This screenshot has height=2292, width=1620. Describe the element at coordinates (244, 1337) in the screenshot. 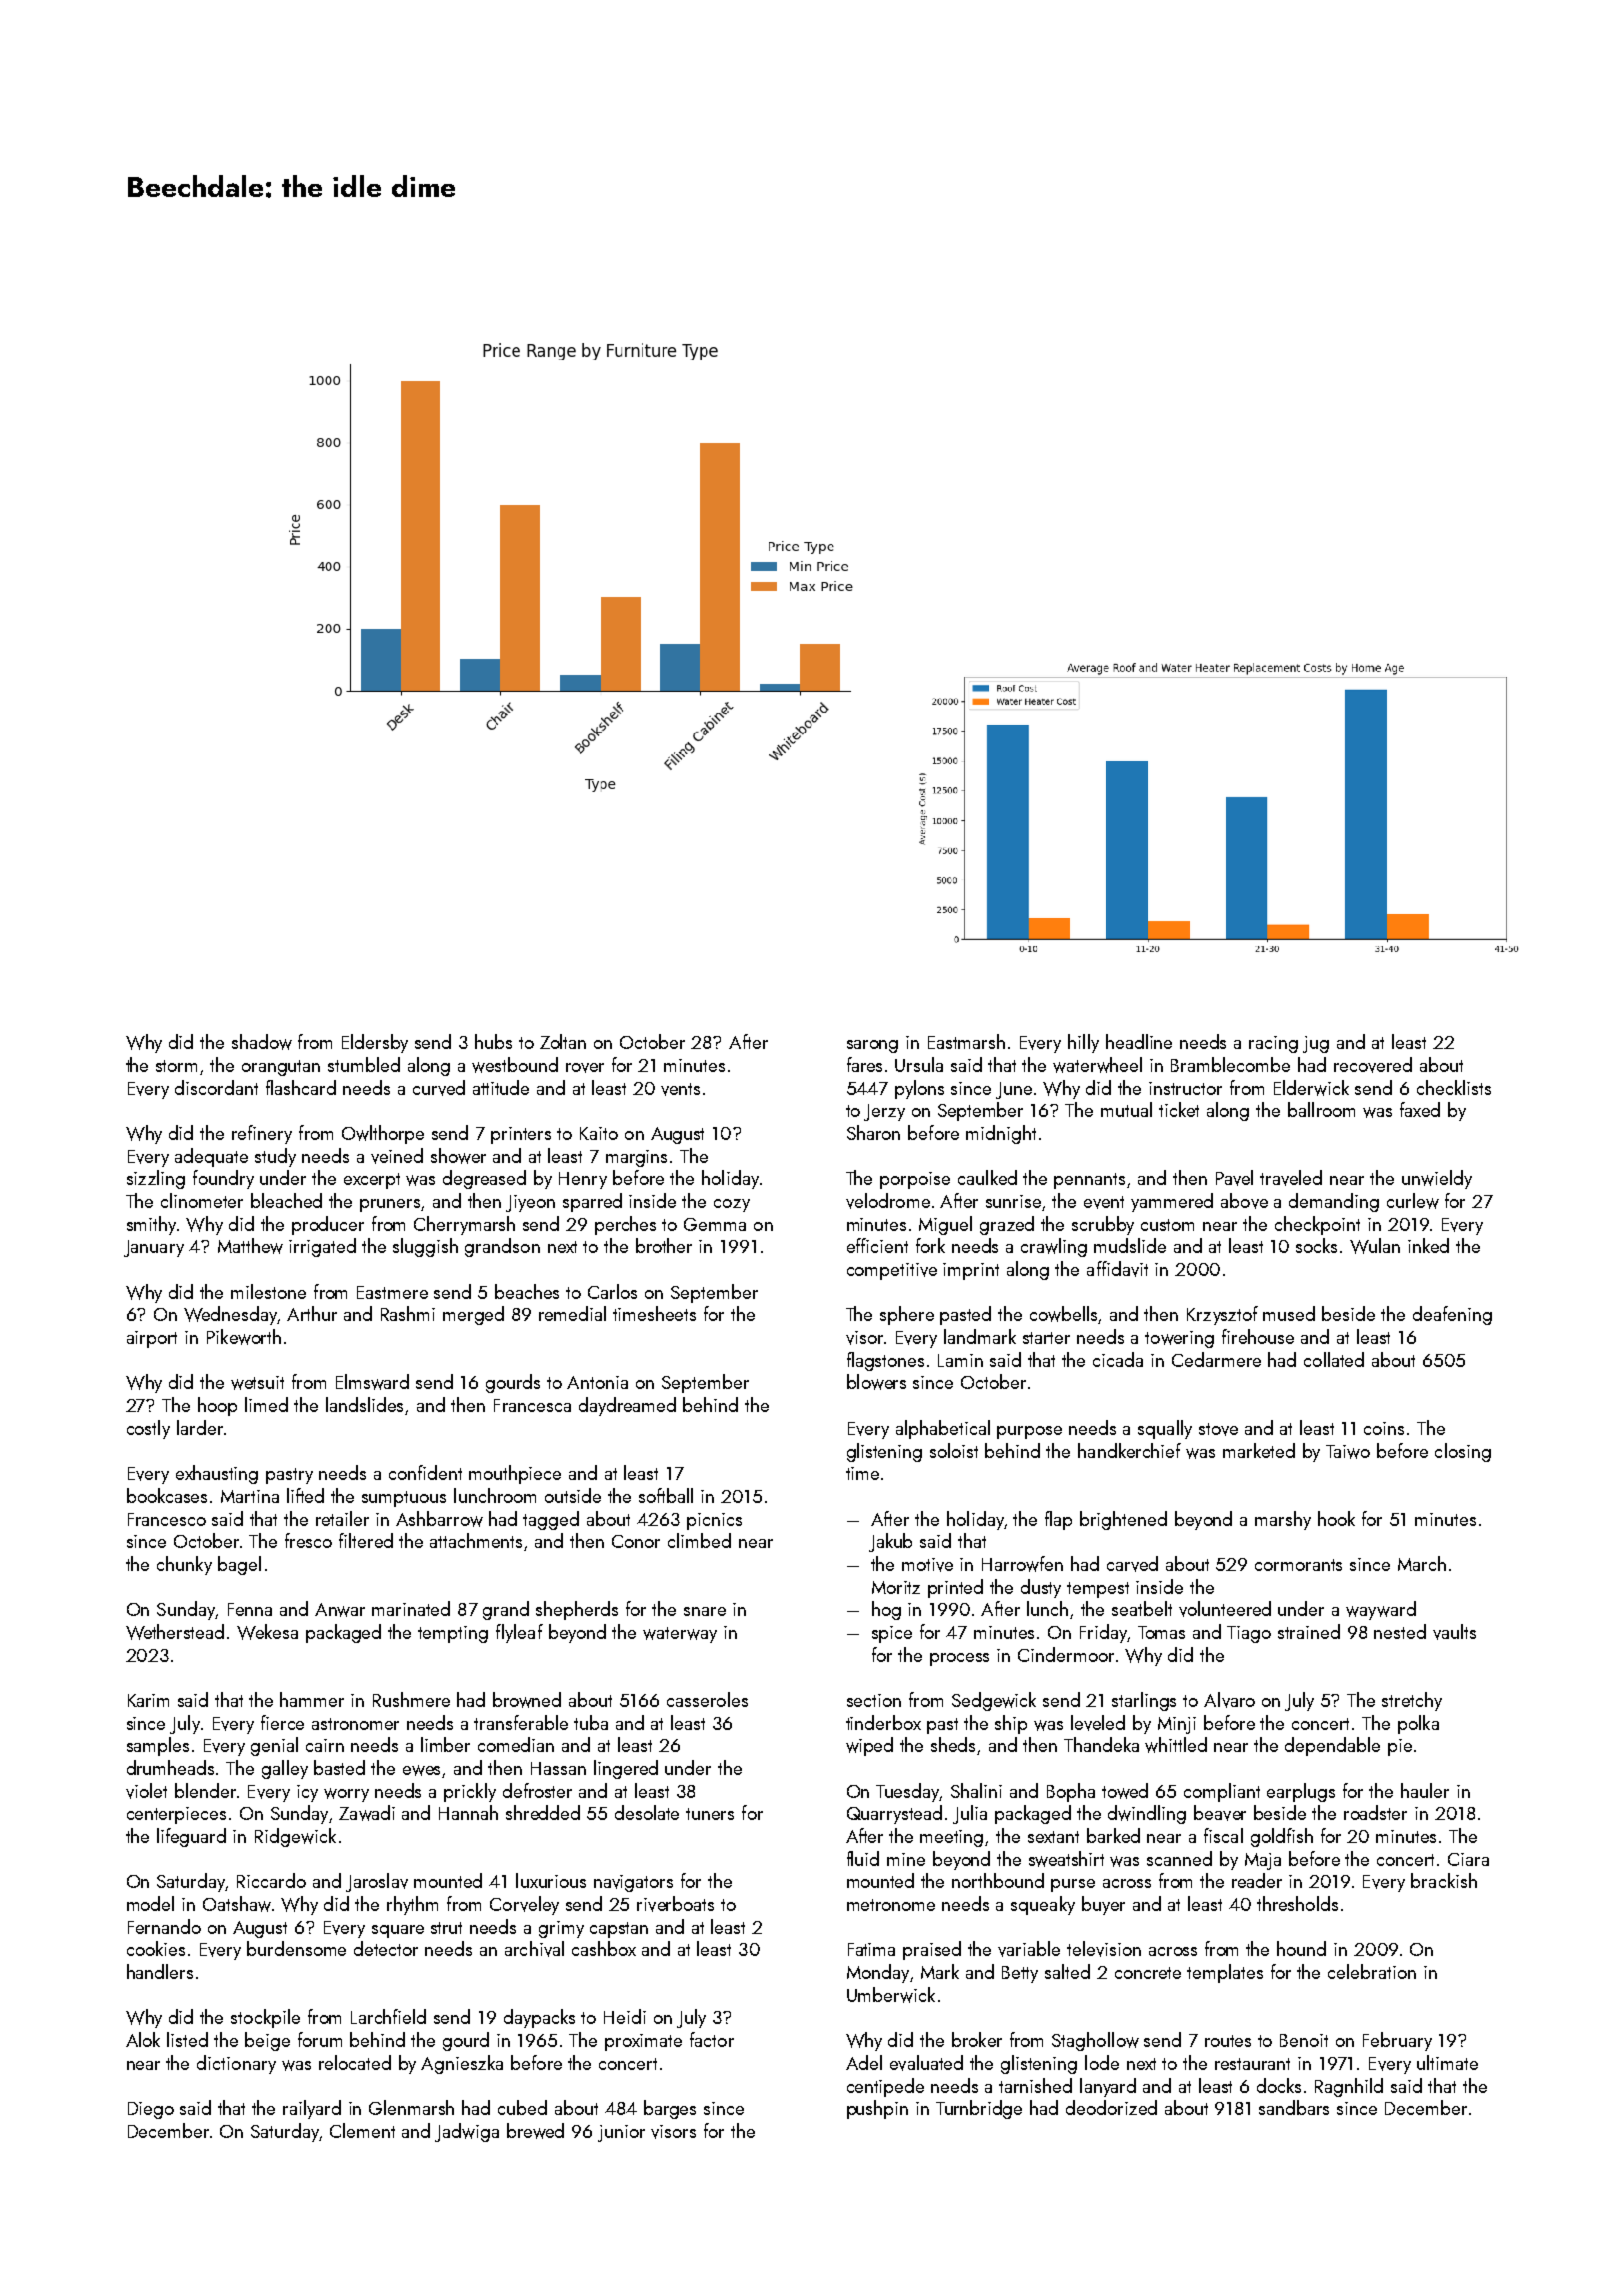

I see `Pikeworth` at that location.
